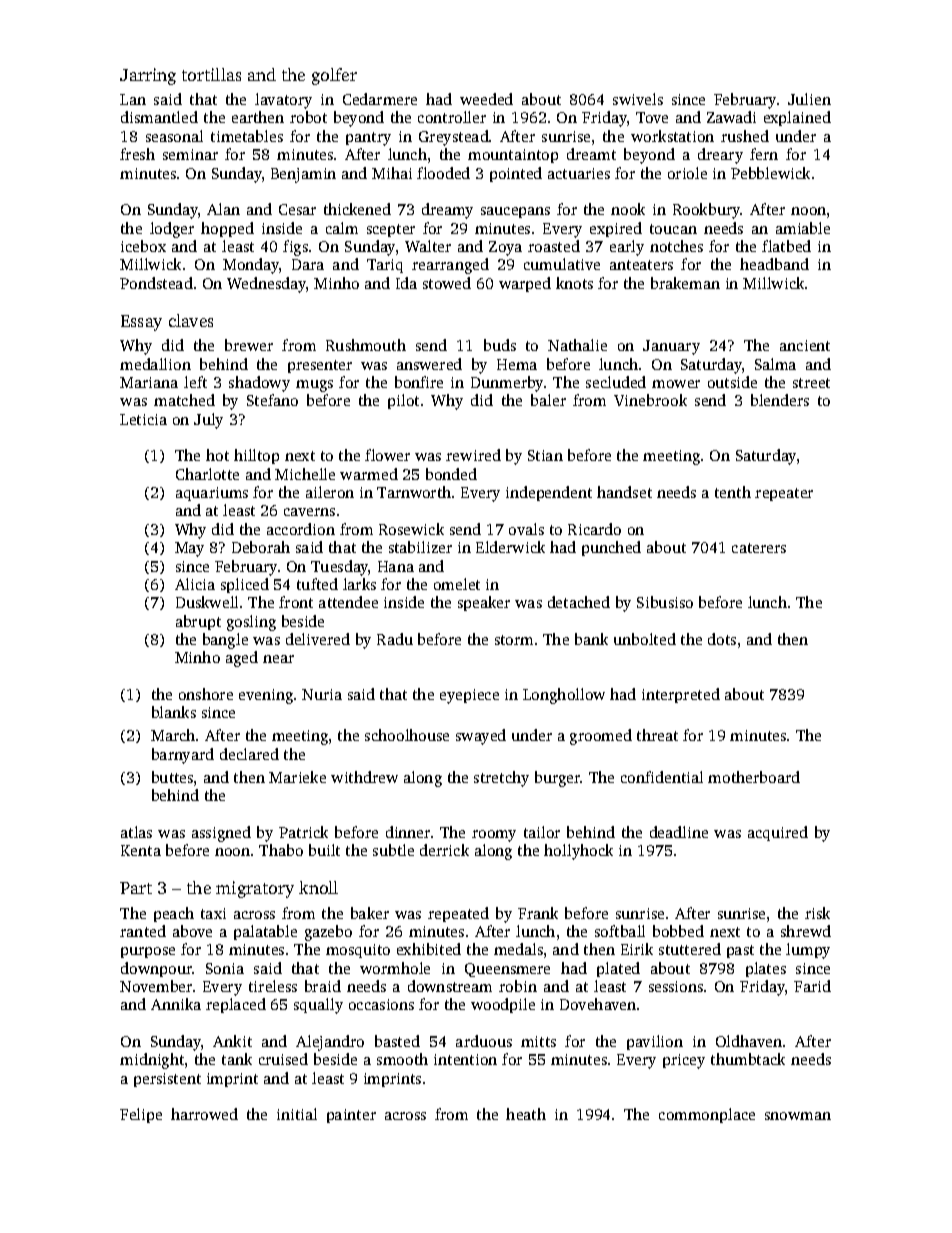 This image has height=1233, width=952. I want to click on Cedarmere, so click(380, 99).
